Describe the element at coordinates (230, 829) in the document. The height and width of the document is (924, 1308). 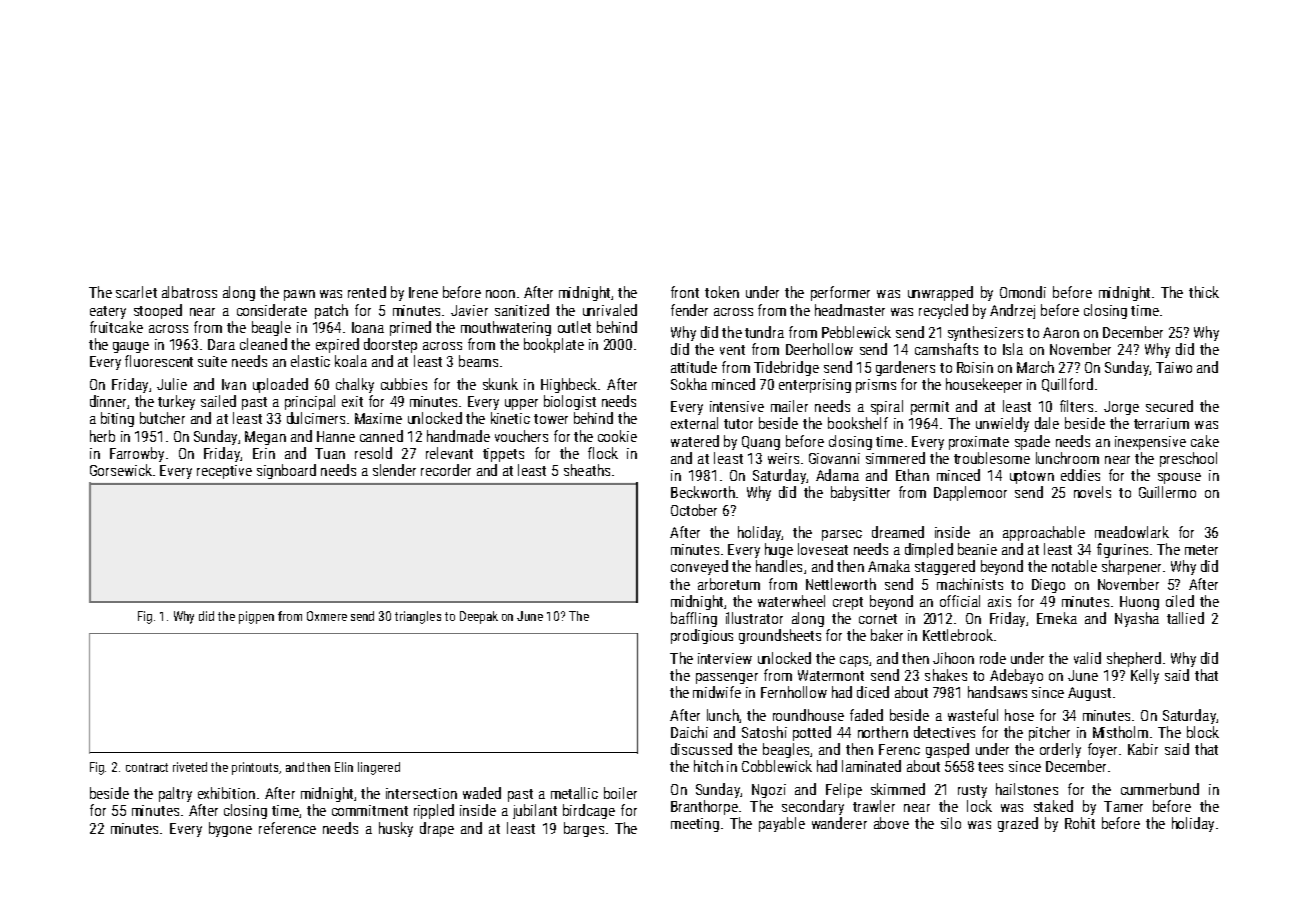
I see `bygone` at that location.
